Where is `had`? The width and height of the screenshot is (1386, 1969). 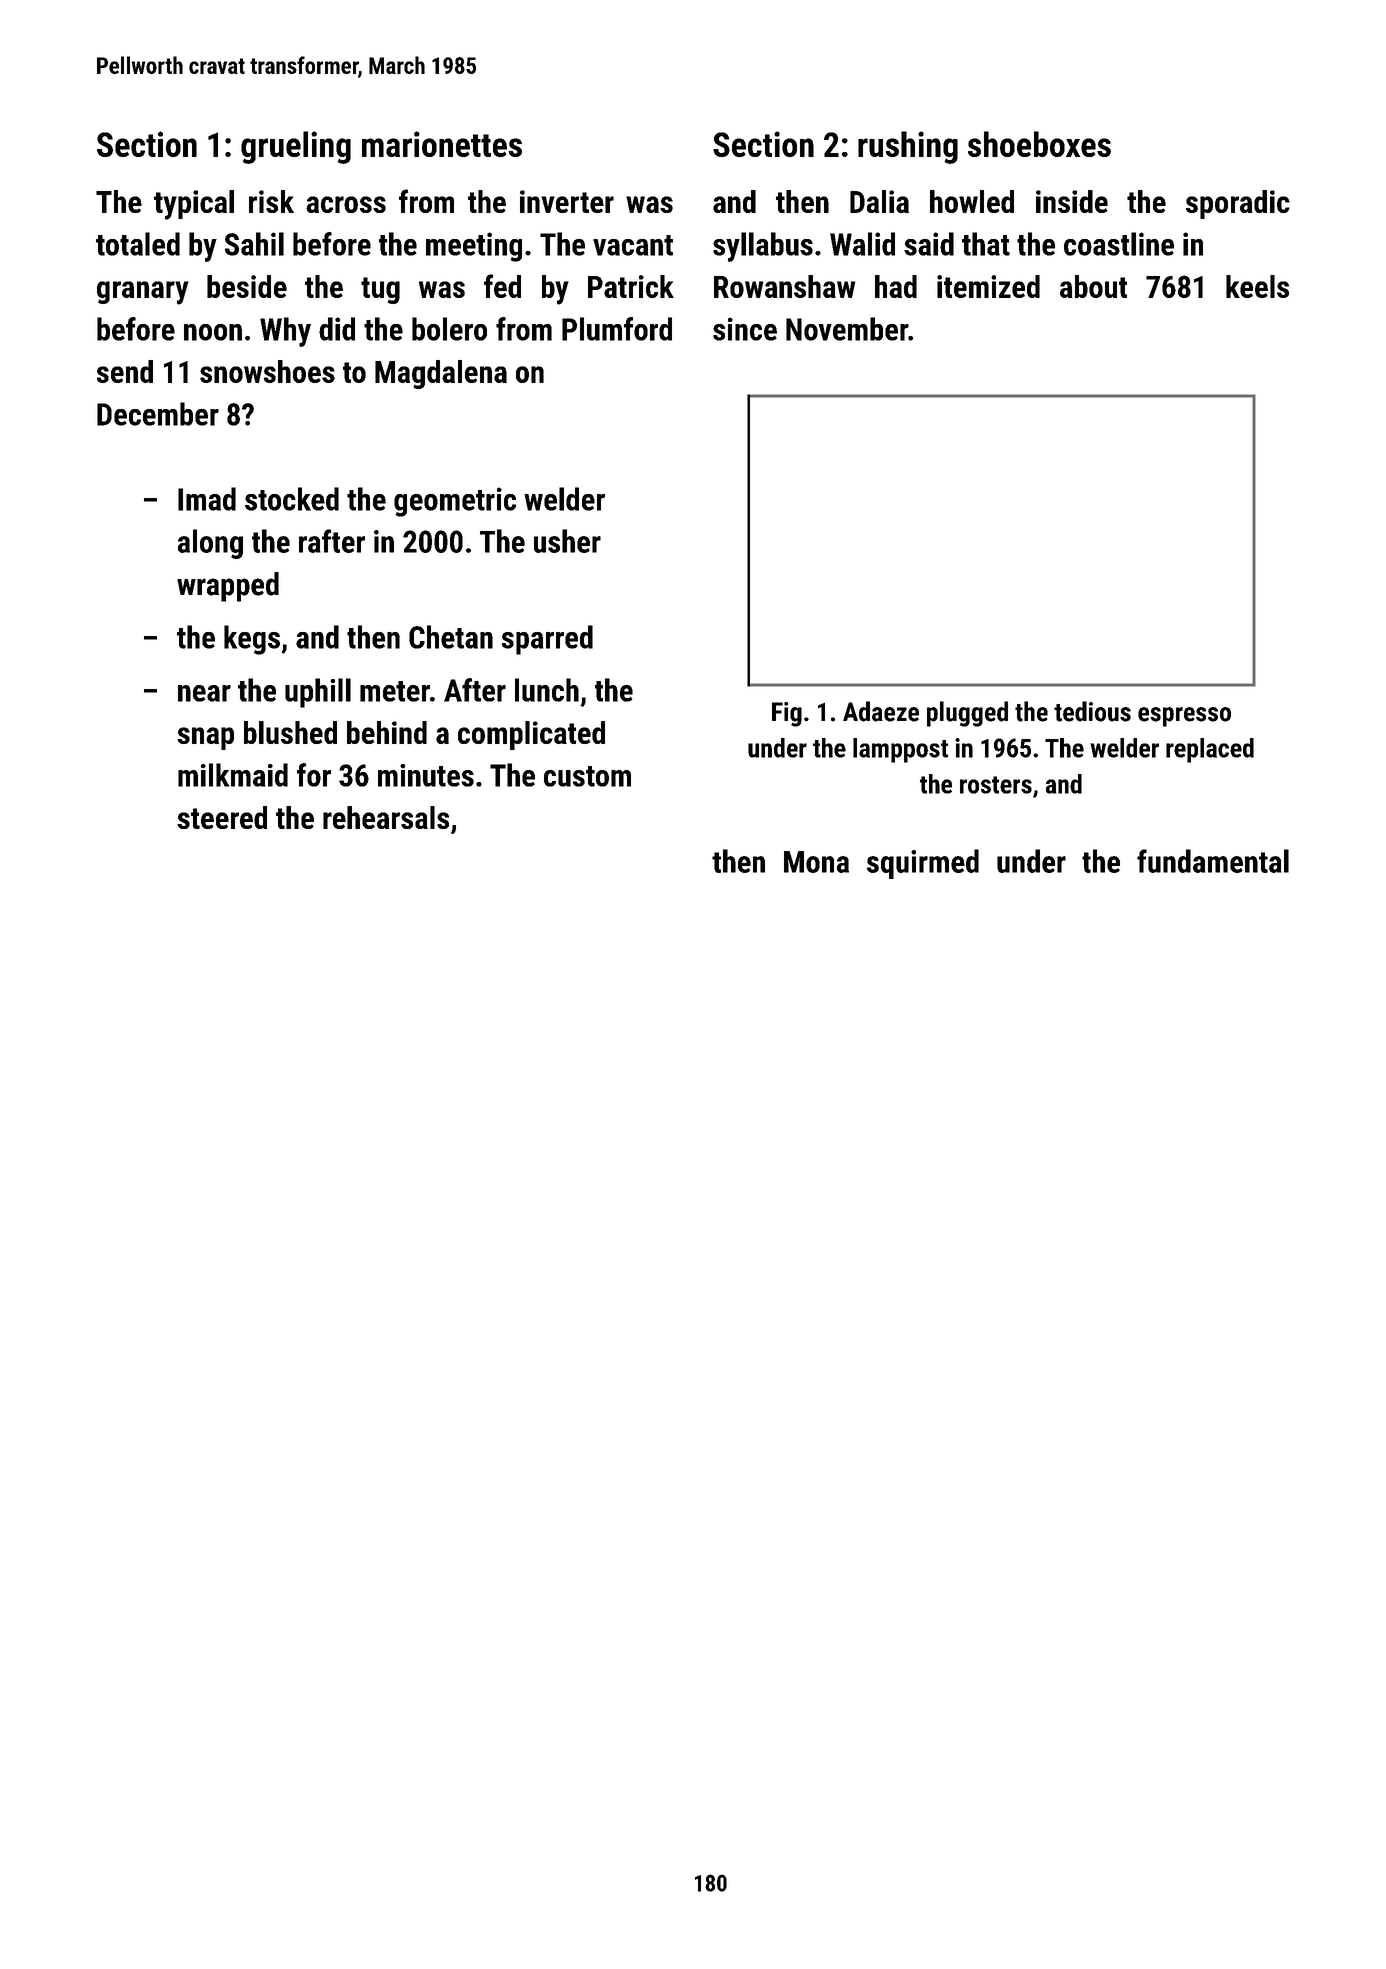 had is located at coordinates (896, 286).
